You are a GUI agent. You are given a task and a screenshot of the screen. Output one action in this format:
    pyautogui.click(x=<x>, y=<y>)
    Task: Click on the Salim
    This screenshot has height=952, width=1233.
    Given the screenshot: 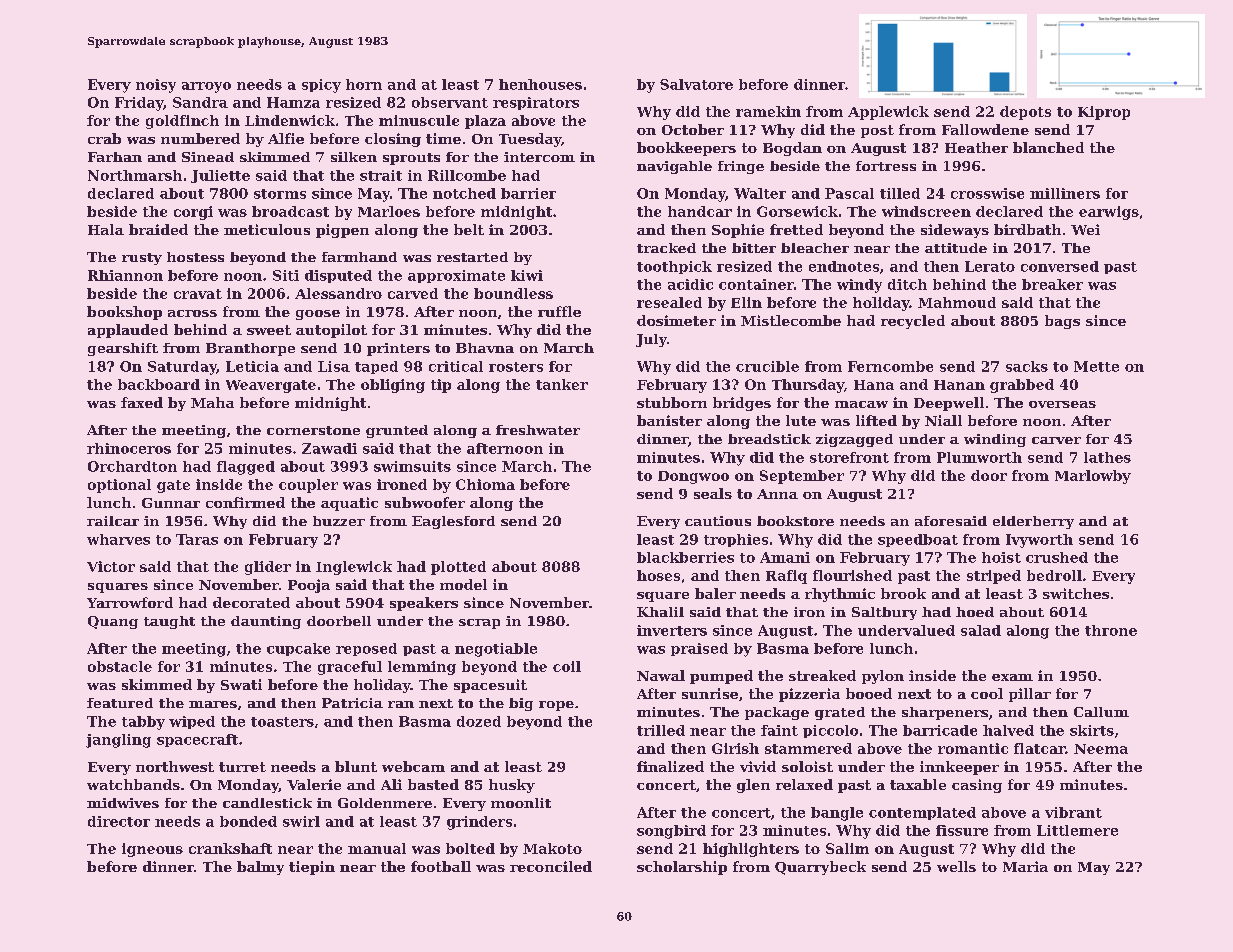 What is the action you would take?
    pyautogui.click(x=847, y=848)
